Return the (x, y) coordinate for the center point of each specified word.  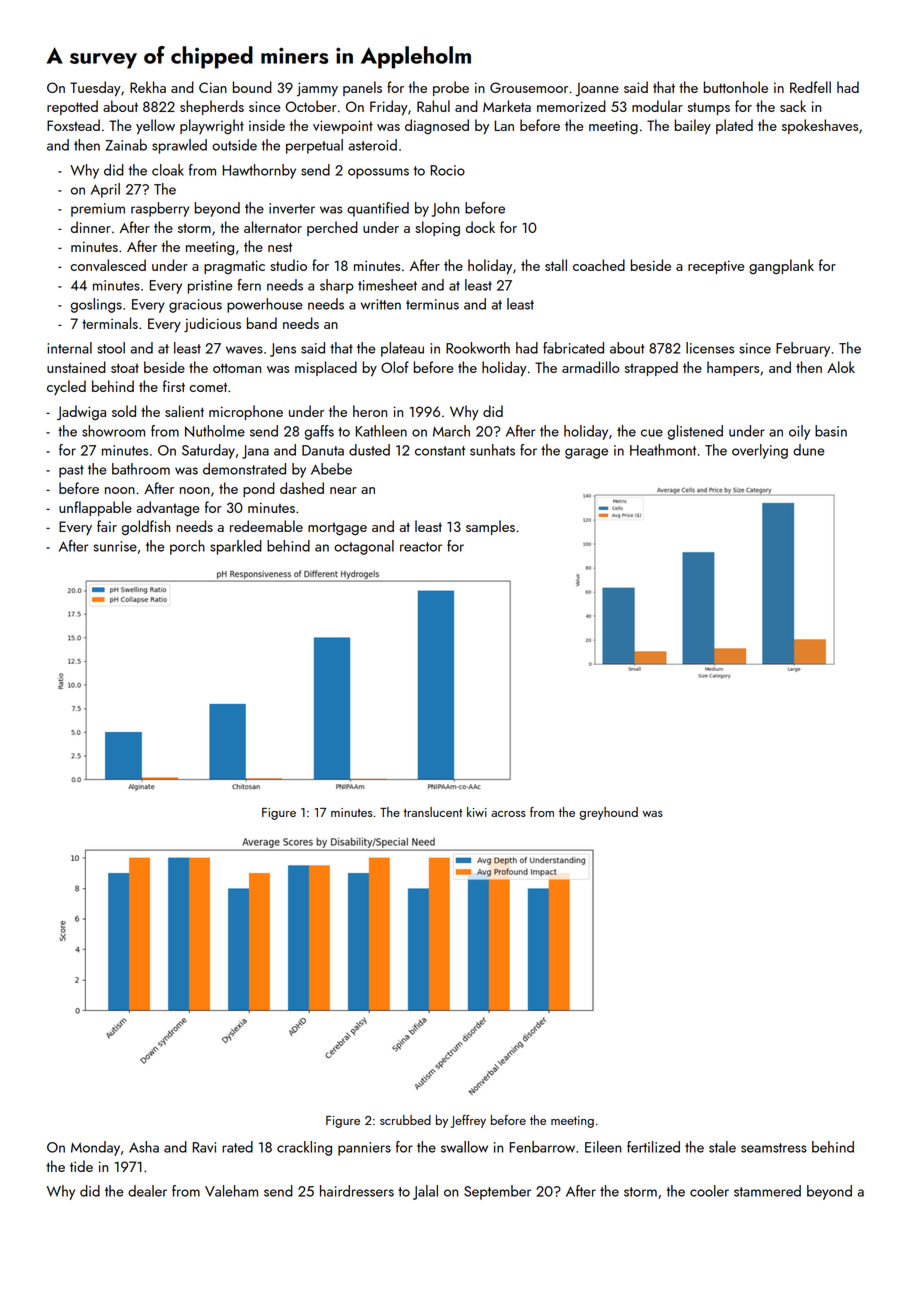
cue (652, 433)
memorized (571, 106)
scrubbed (405, 1120)
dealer (147, 1191)
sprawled (179, 146)
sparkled (236, 547)
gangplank (781, 267)
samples (490, 527)
